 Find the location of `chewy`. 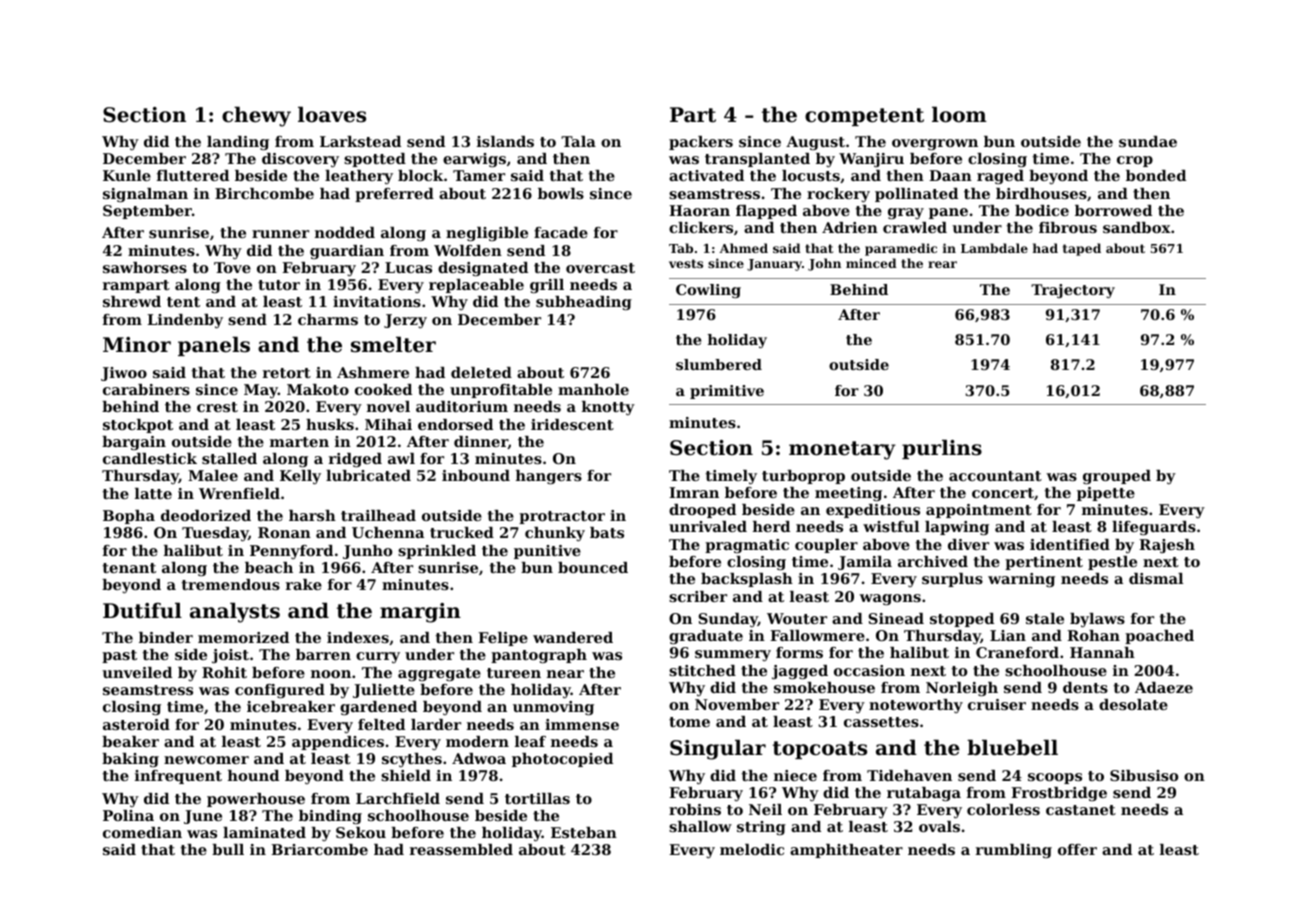

chewy is located at coordinates (256, 116).
